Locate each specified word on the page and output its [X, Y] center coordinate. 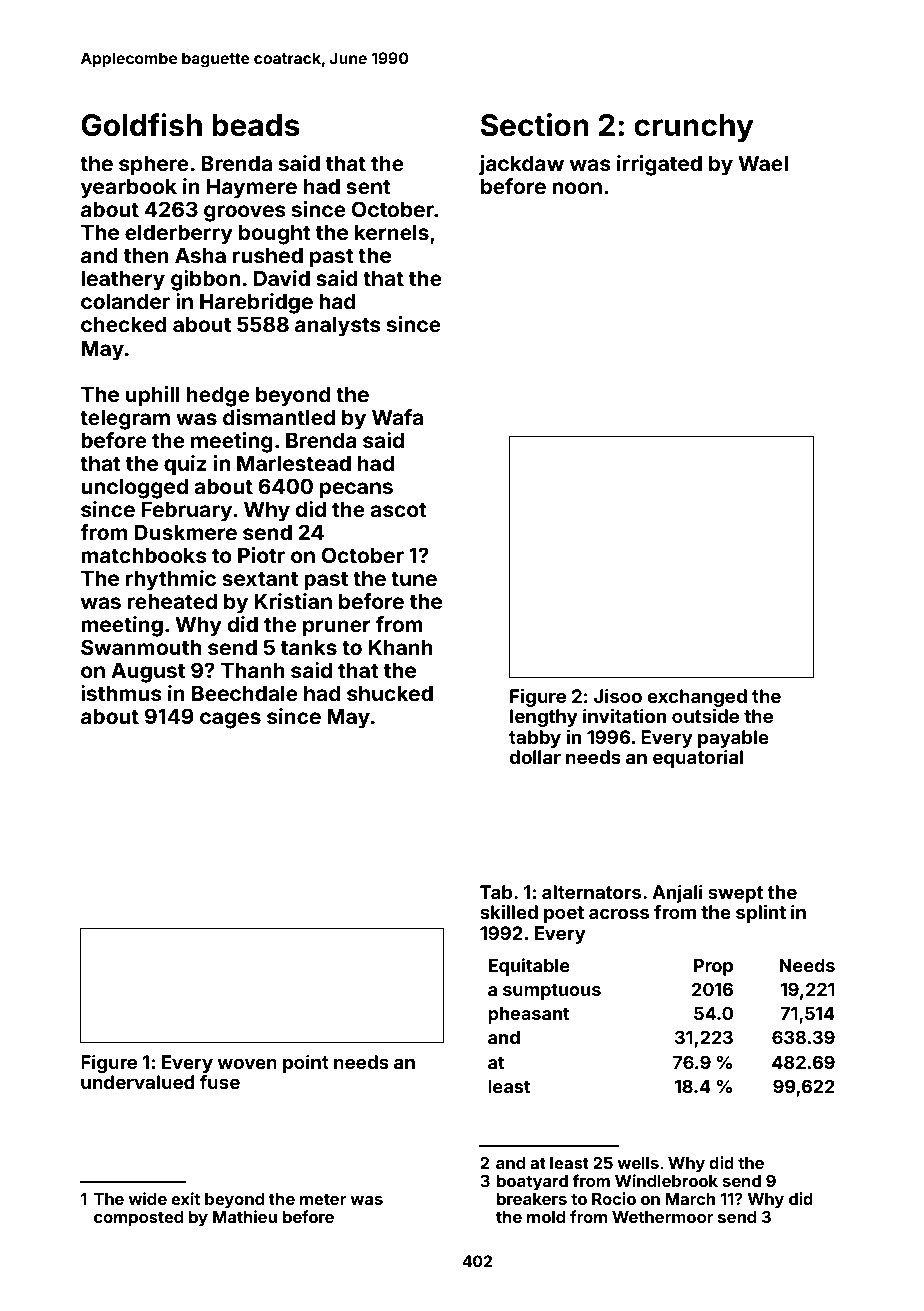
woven [247, 1063]
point [306, 1064]
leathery [123, 280]
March [690, 1199]
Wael [763, 163]
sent [368, 187]
